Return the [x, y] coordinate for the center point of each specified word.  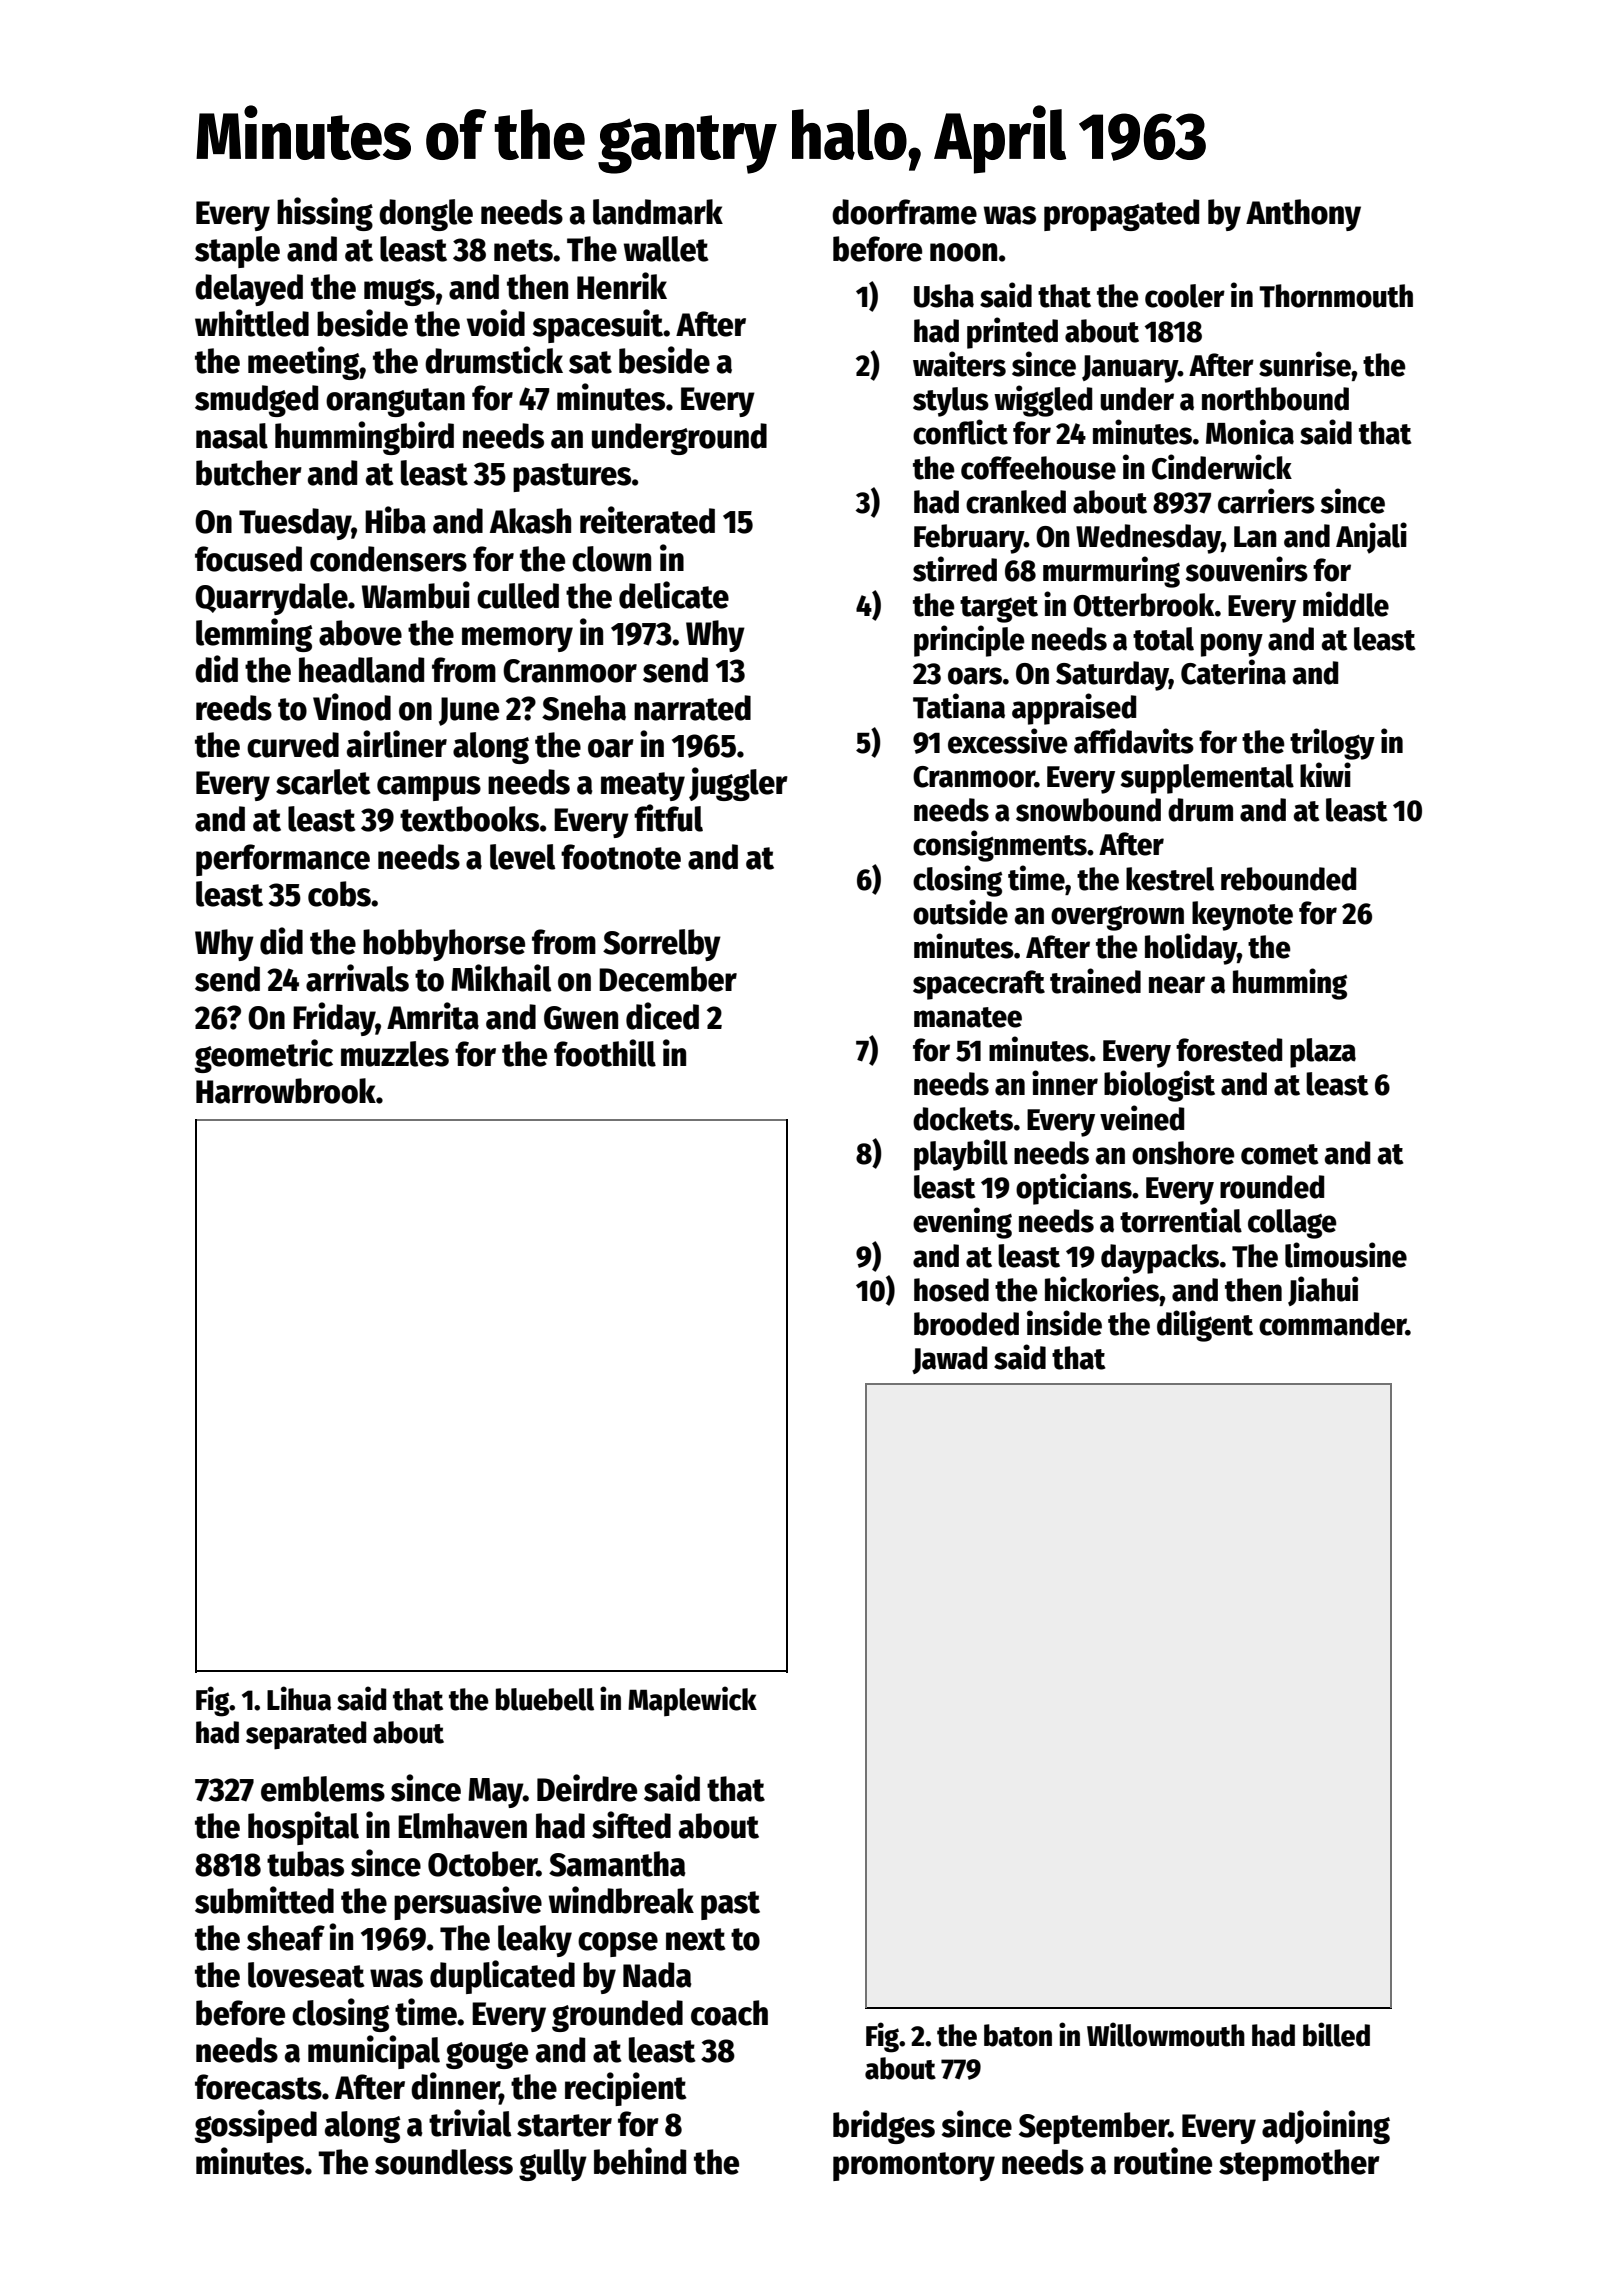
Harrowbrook [286, 1091]
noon [963, 252]
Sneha [584, 708]
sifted [631, 1825]
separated [306, 1735]
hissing [325, 214]
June [469, 711]
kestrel [1170, 879]
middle [1346, 604]
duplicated [502, 1977]
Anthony [1303, 215]
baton [1018, 2035]
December [668, 979]
